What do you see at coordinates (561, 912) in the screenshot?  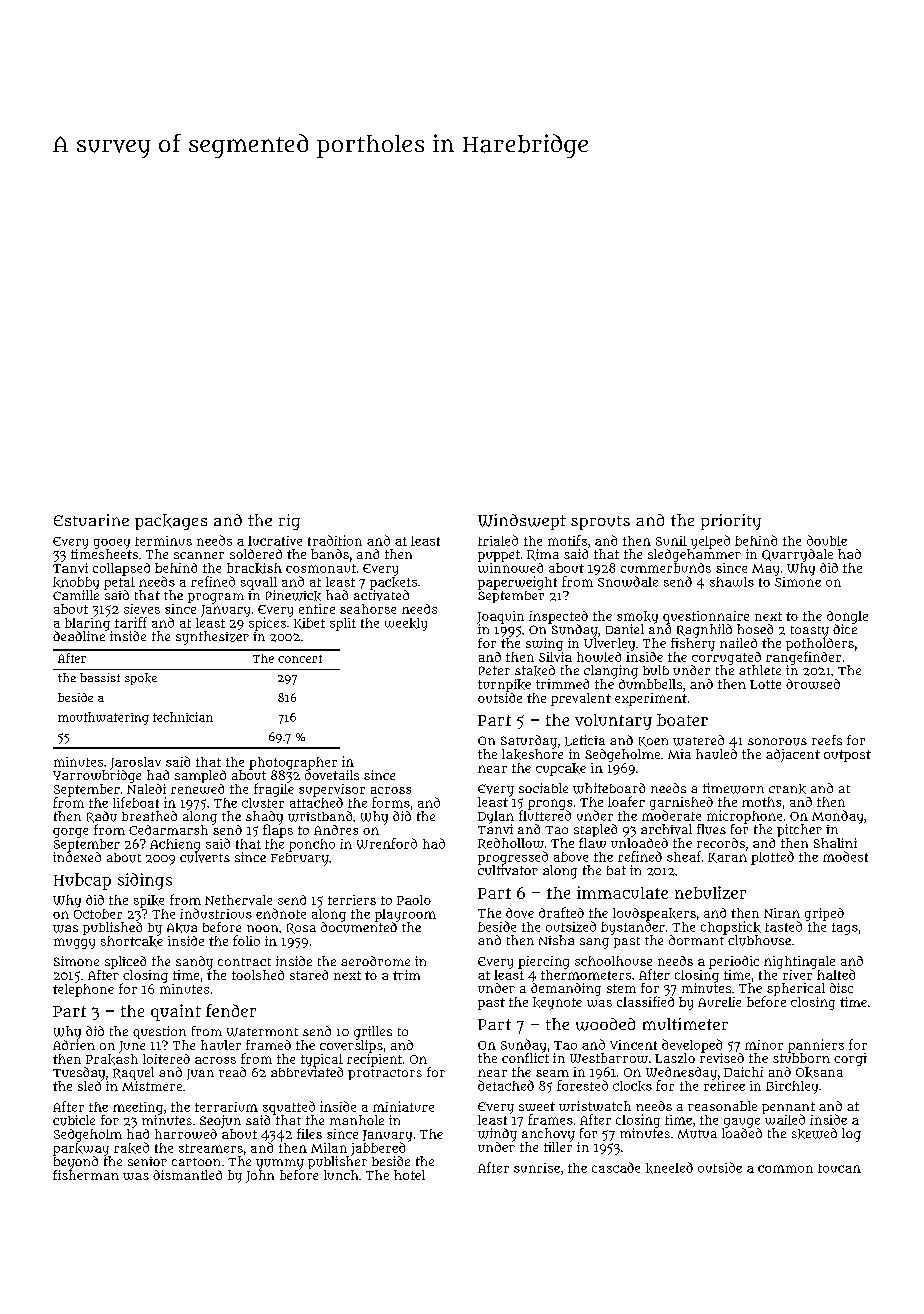 I see `drafted` at bounding box center [561, 912].
